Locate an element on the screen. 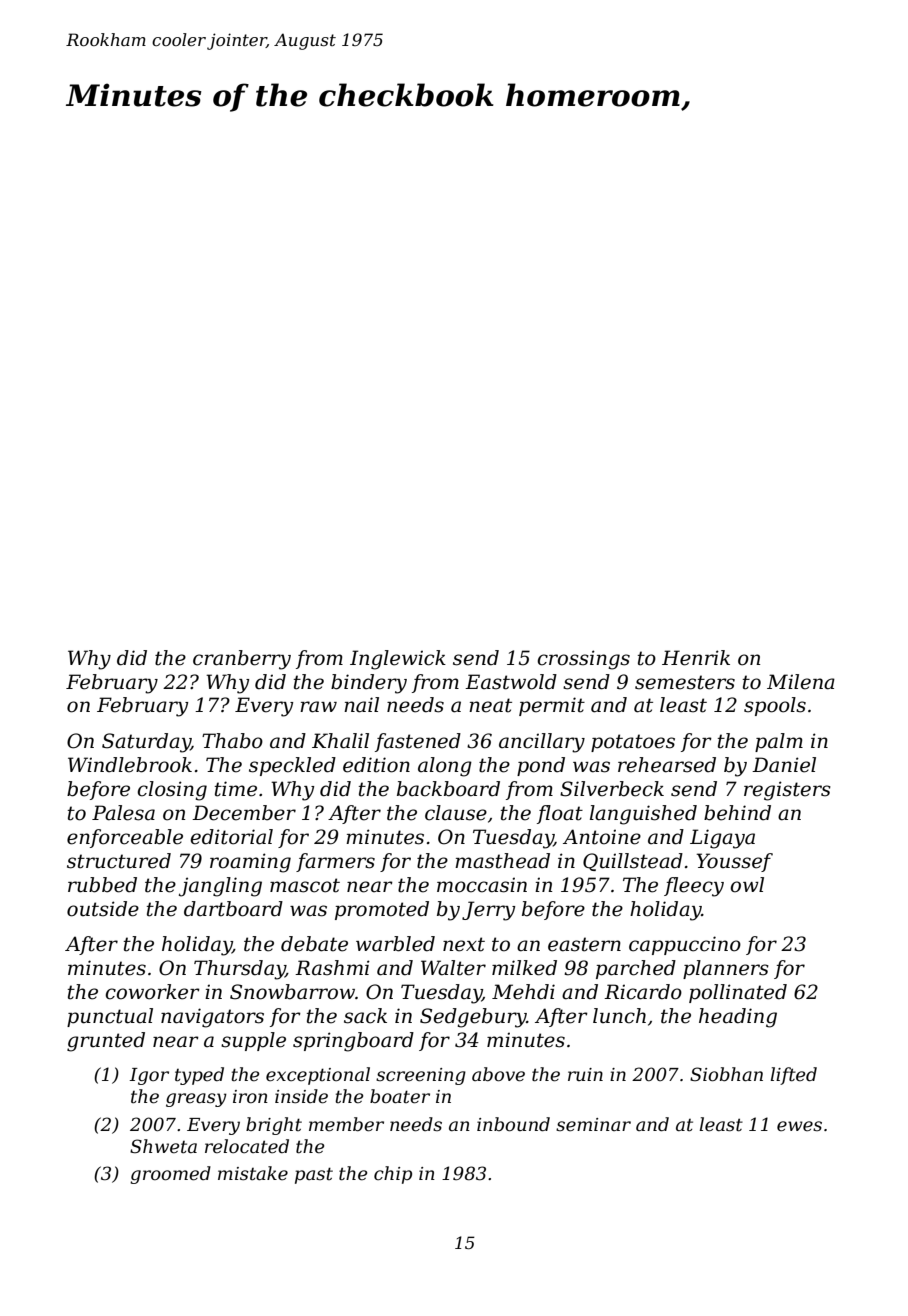 This screenshot has height=1316, width=908. sack is located at coordinates (365, 1016).
